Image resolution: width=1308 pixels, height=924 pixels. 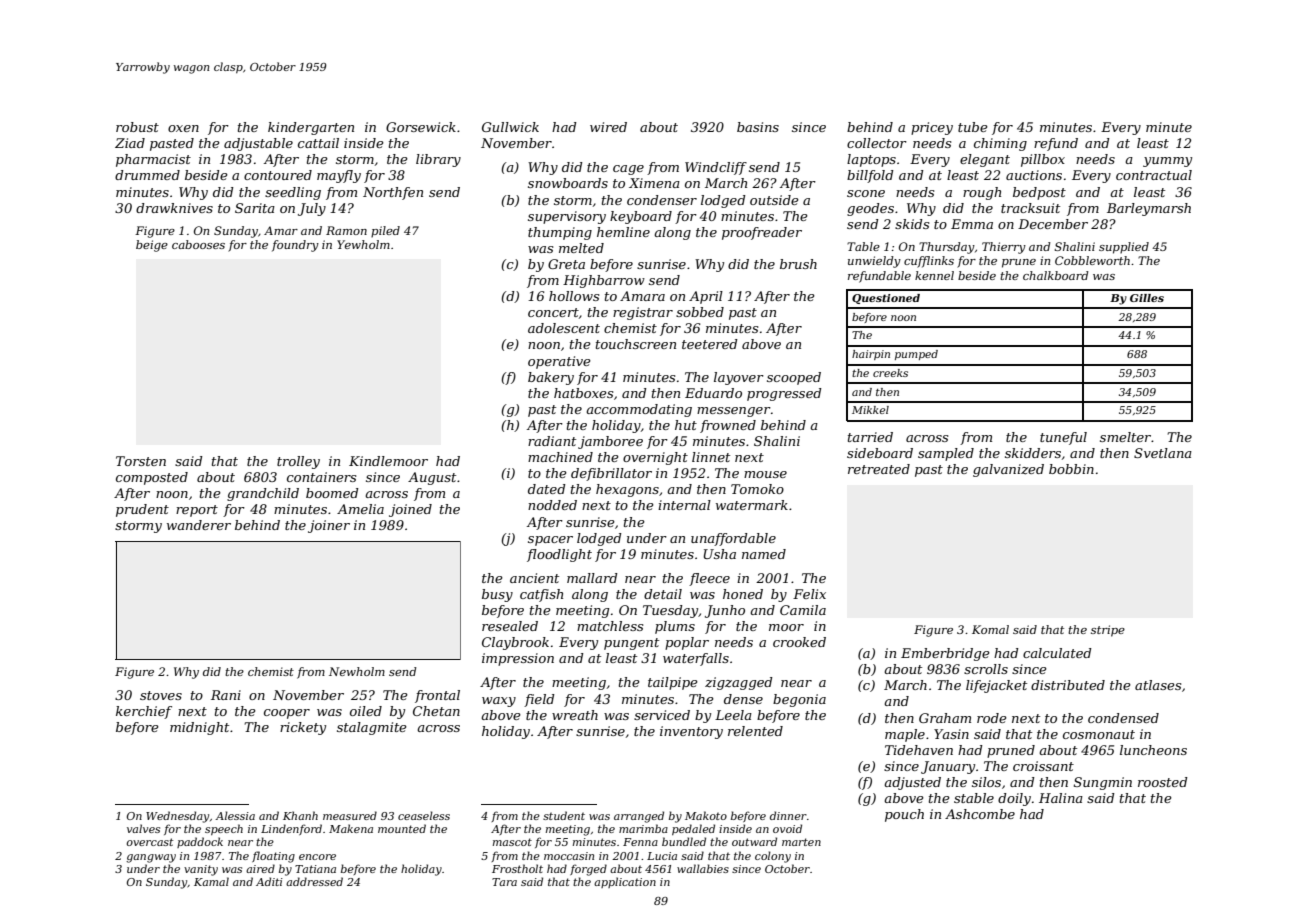 I want to click on tarried, so click(x=870, y=437).
